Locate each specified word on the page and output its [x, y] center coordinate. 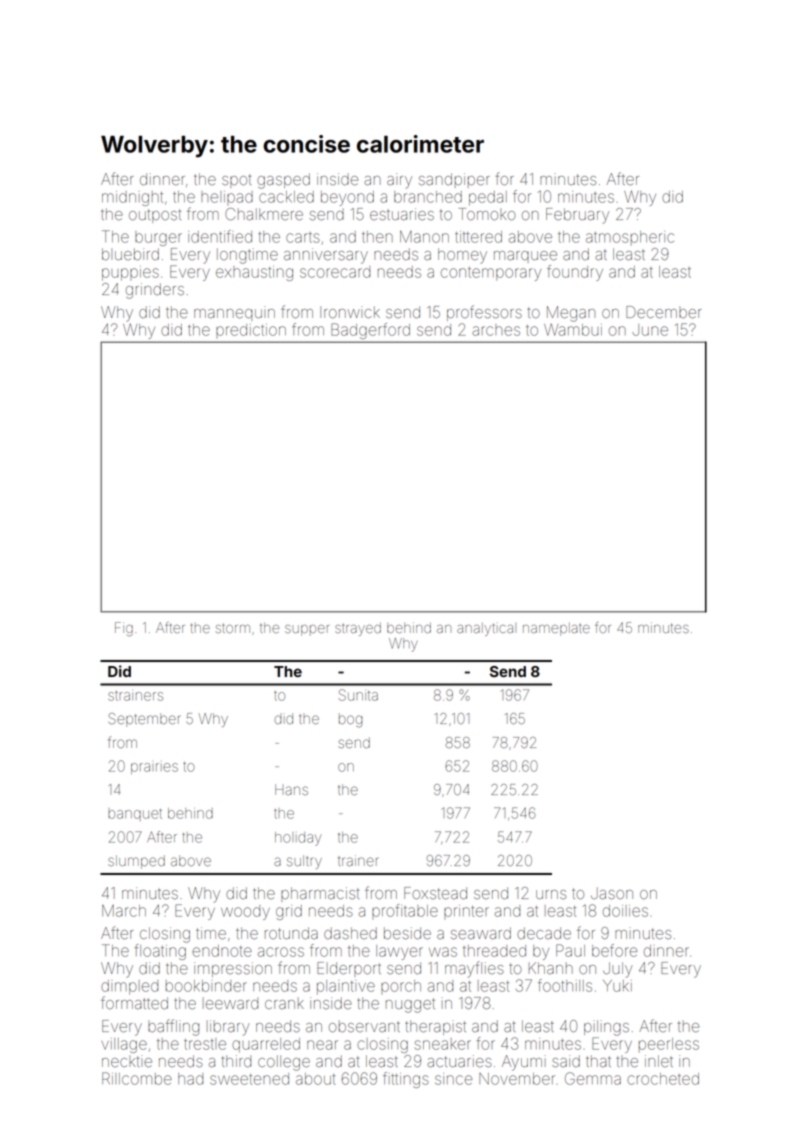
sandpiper [454, 180]
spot [237, 181]
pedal [488, 198]
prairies [154, 768]
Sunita [358, 695]
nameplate [556, 629]
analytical [486, 629]
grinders [155, 291]
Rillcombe [137, 1078]
